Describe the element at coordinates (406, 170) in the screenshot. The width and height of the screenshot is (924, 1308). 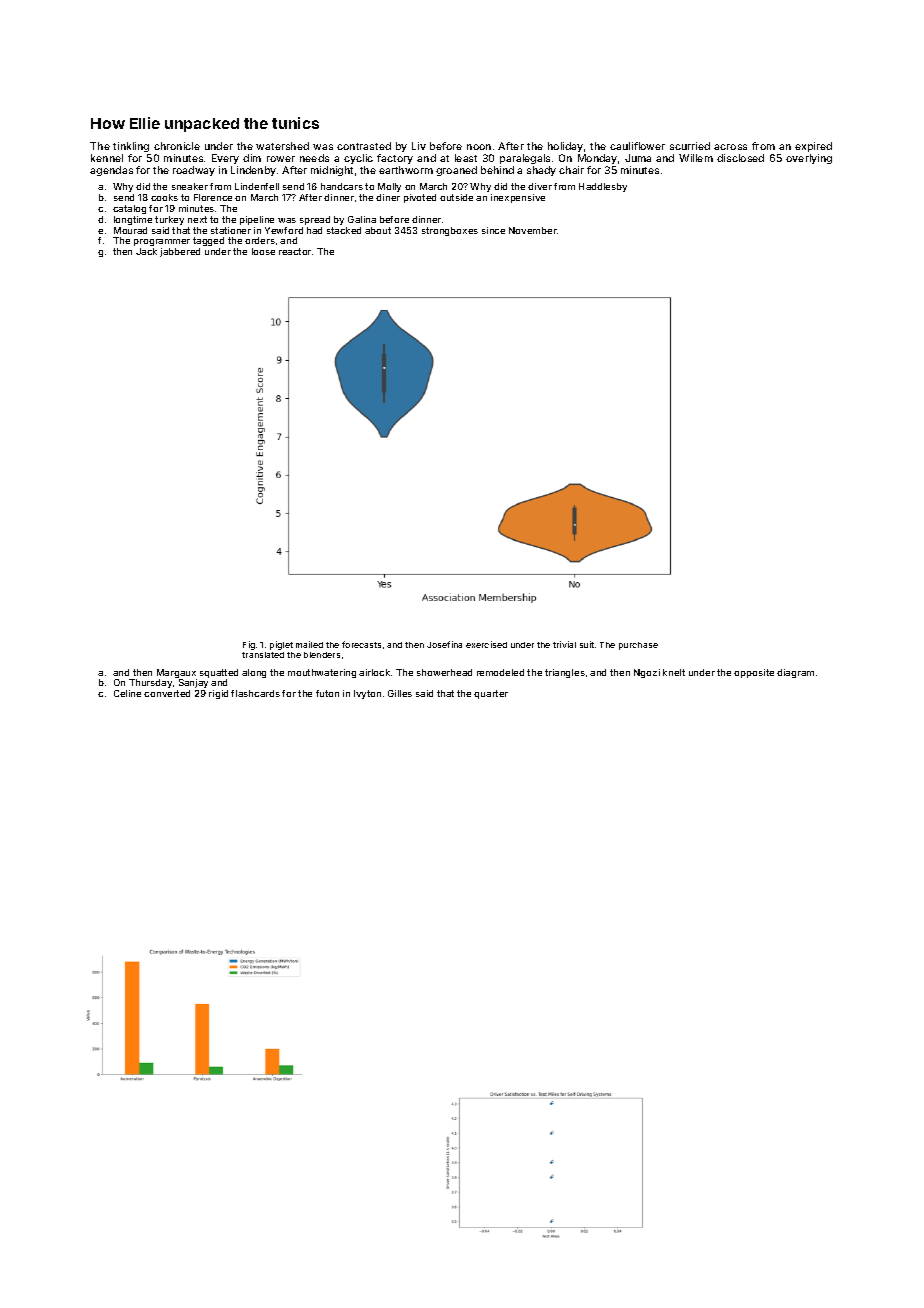
I see `earthworm` at that location.
